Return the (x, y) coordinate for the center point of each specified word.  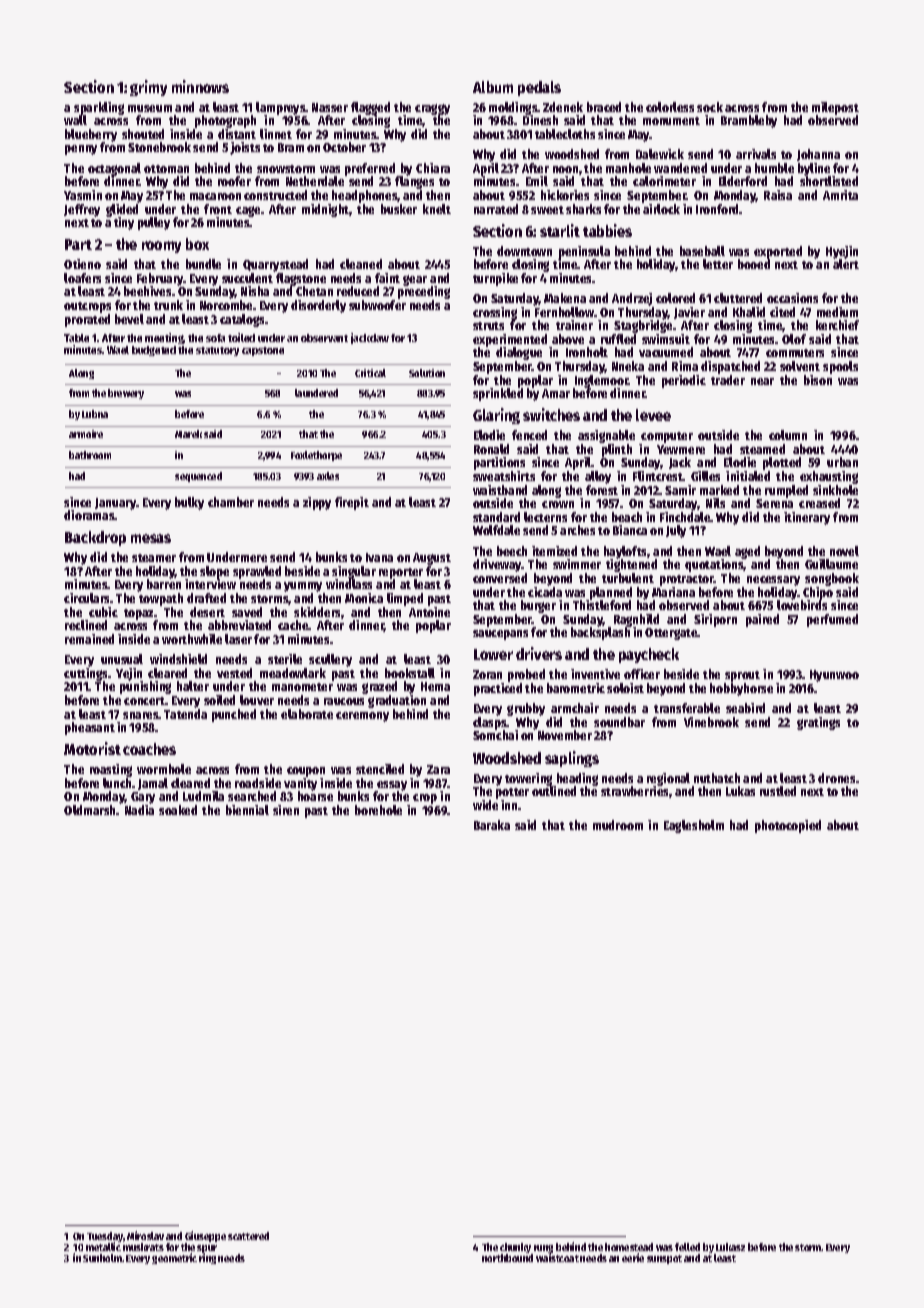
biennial (247, 810)
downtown (524, 251)
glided (122, 210)
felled (687, 1247)
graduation (397, 701)
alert (846, 264)
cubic (103, 612)
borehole (378, 810)
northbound (507, 1258)
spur (207, 1249)
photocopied (788, 826)
